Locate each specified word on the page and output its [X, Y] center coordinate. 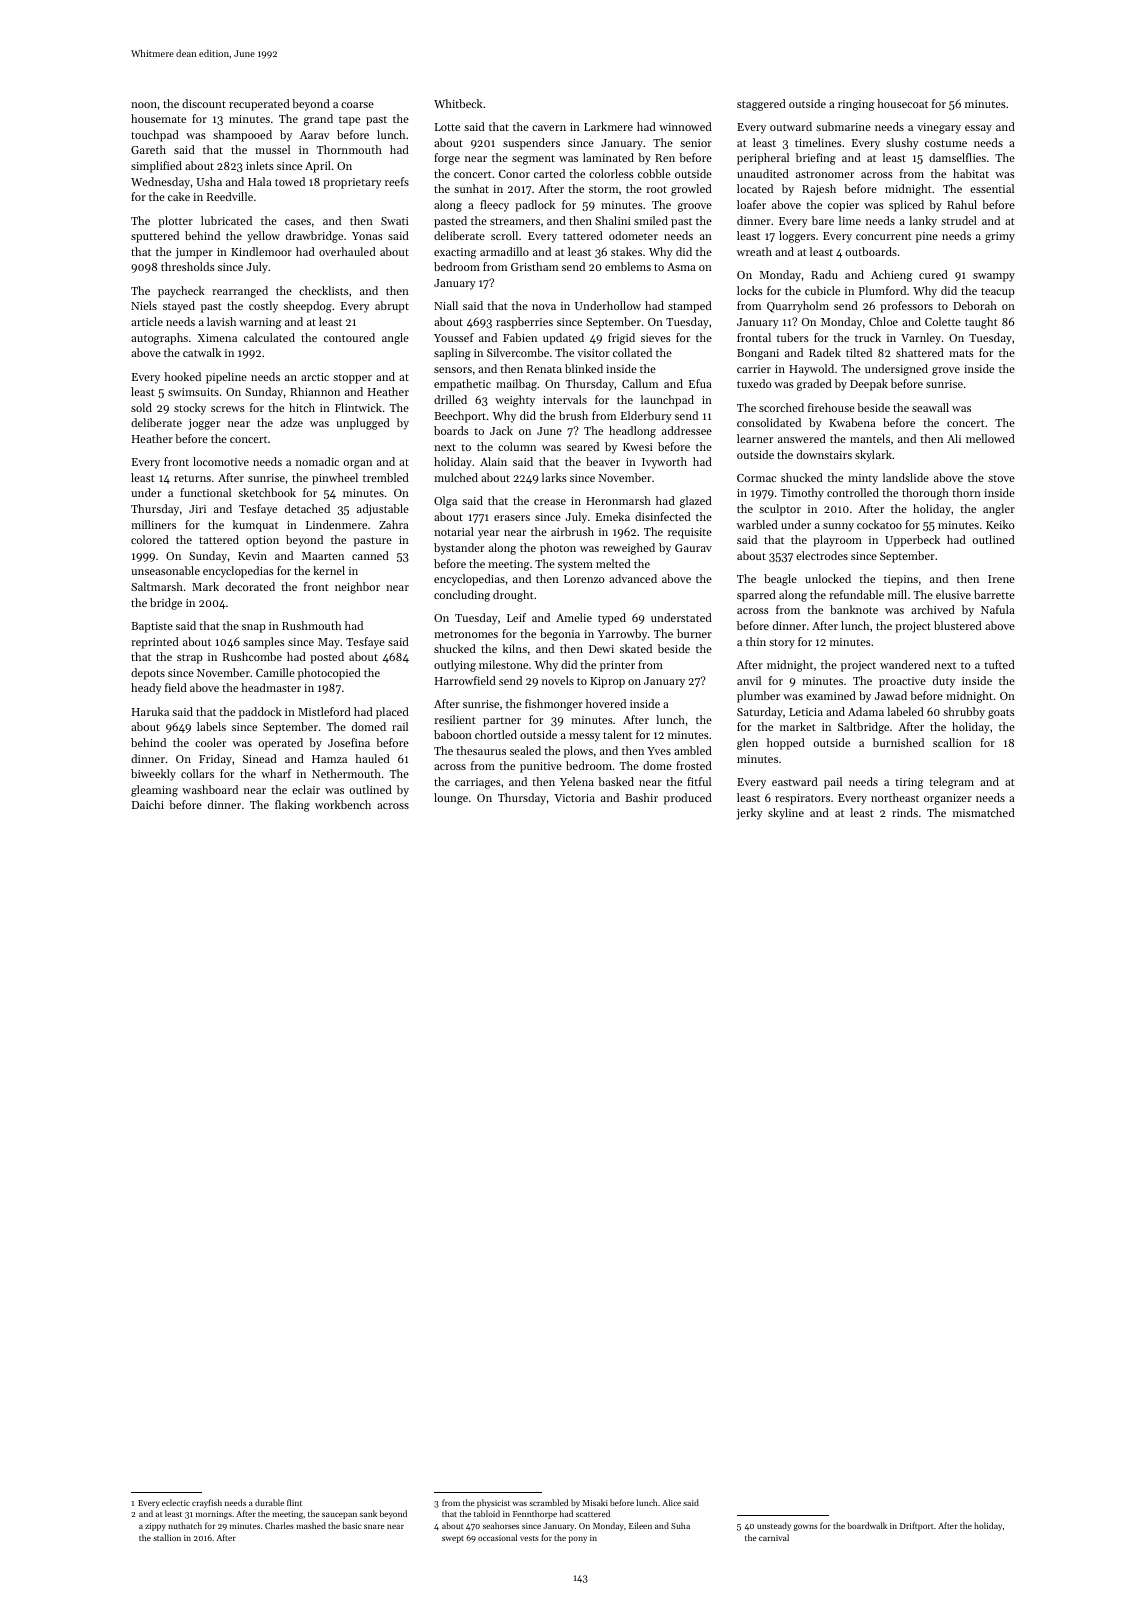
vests [529, 1538]
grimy [1000, 237]
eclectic [176, 1502]
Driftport [916, 1526]
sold [141, 407]
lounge [451, 799]
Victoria [574, 798]
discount [204, 103]
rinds [905, 812]
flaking [292, 806]
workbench [343, 804]
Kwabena [852, 422]
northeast [895, 797]
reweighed [629, 549]
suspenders [531, 144]
